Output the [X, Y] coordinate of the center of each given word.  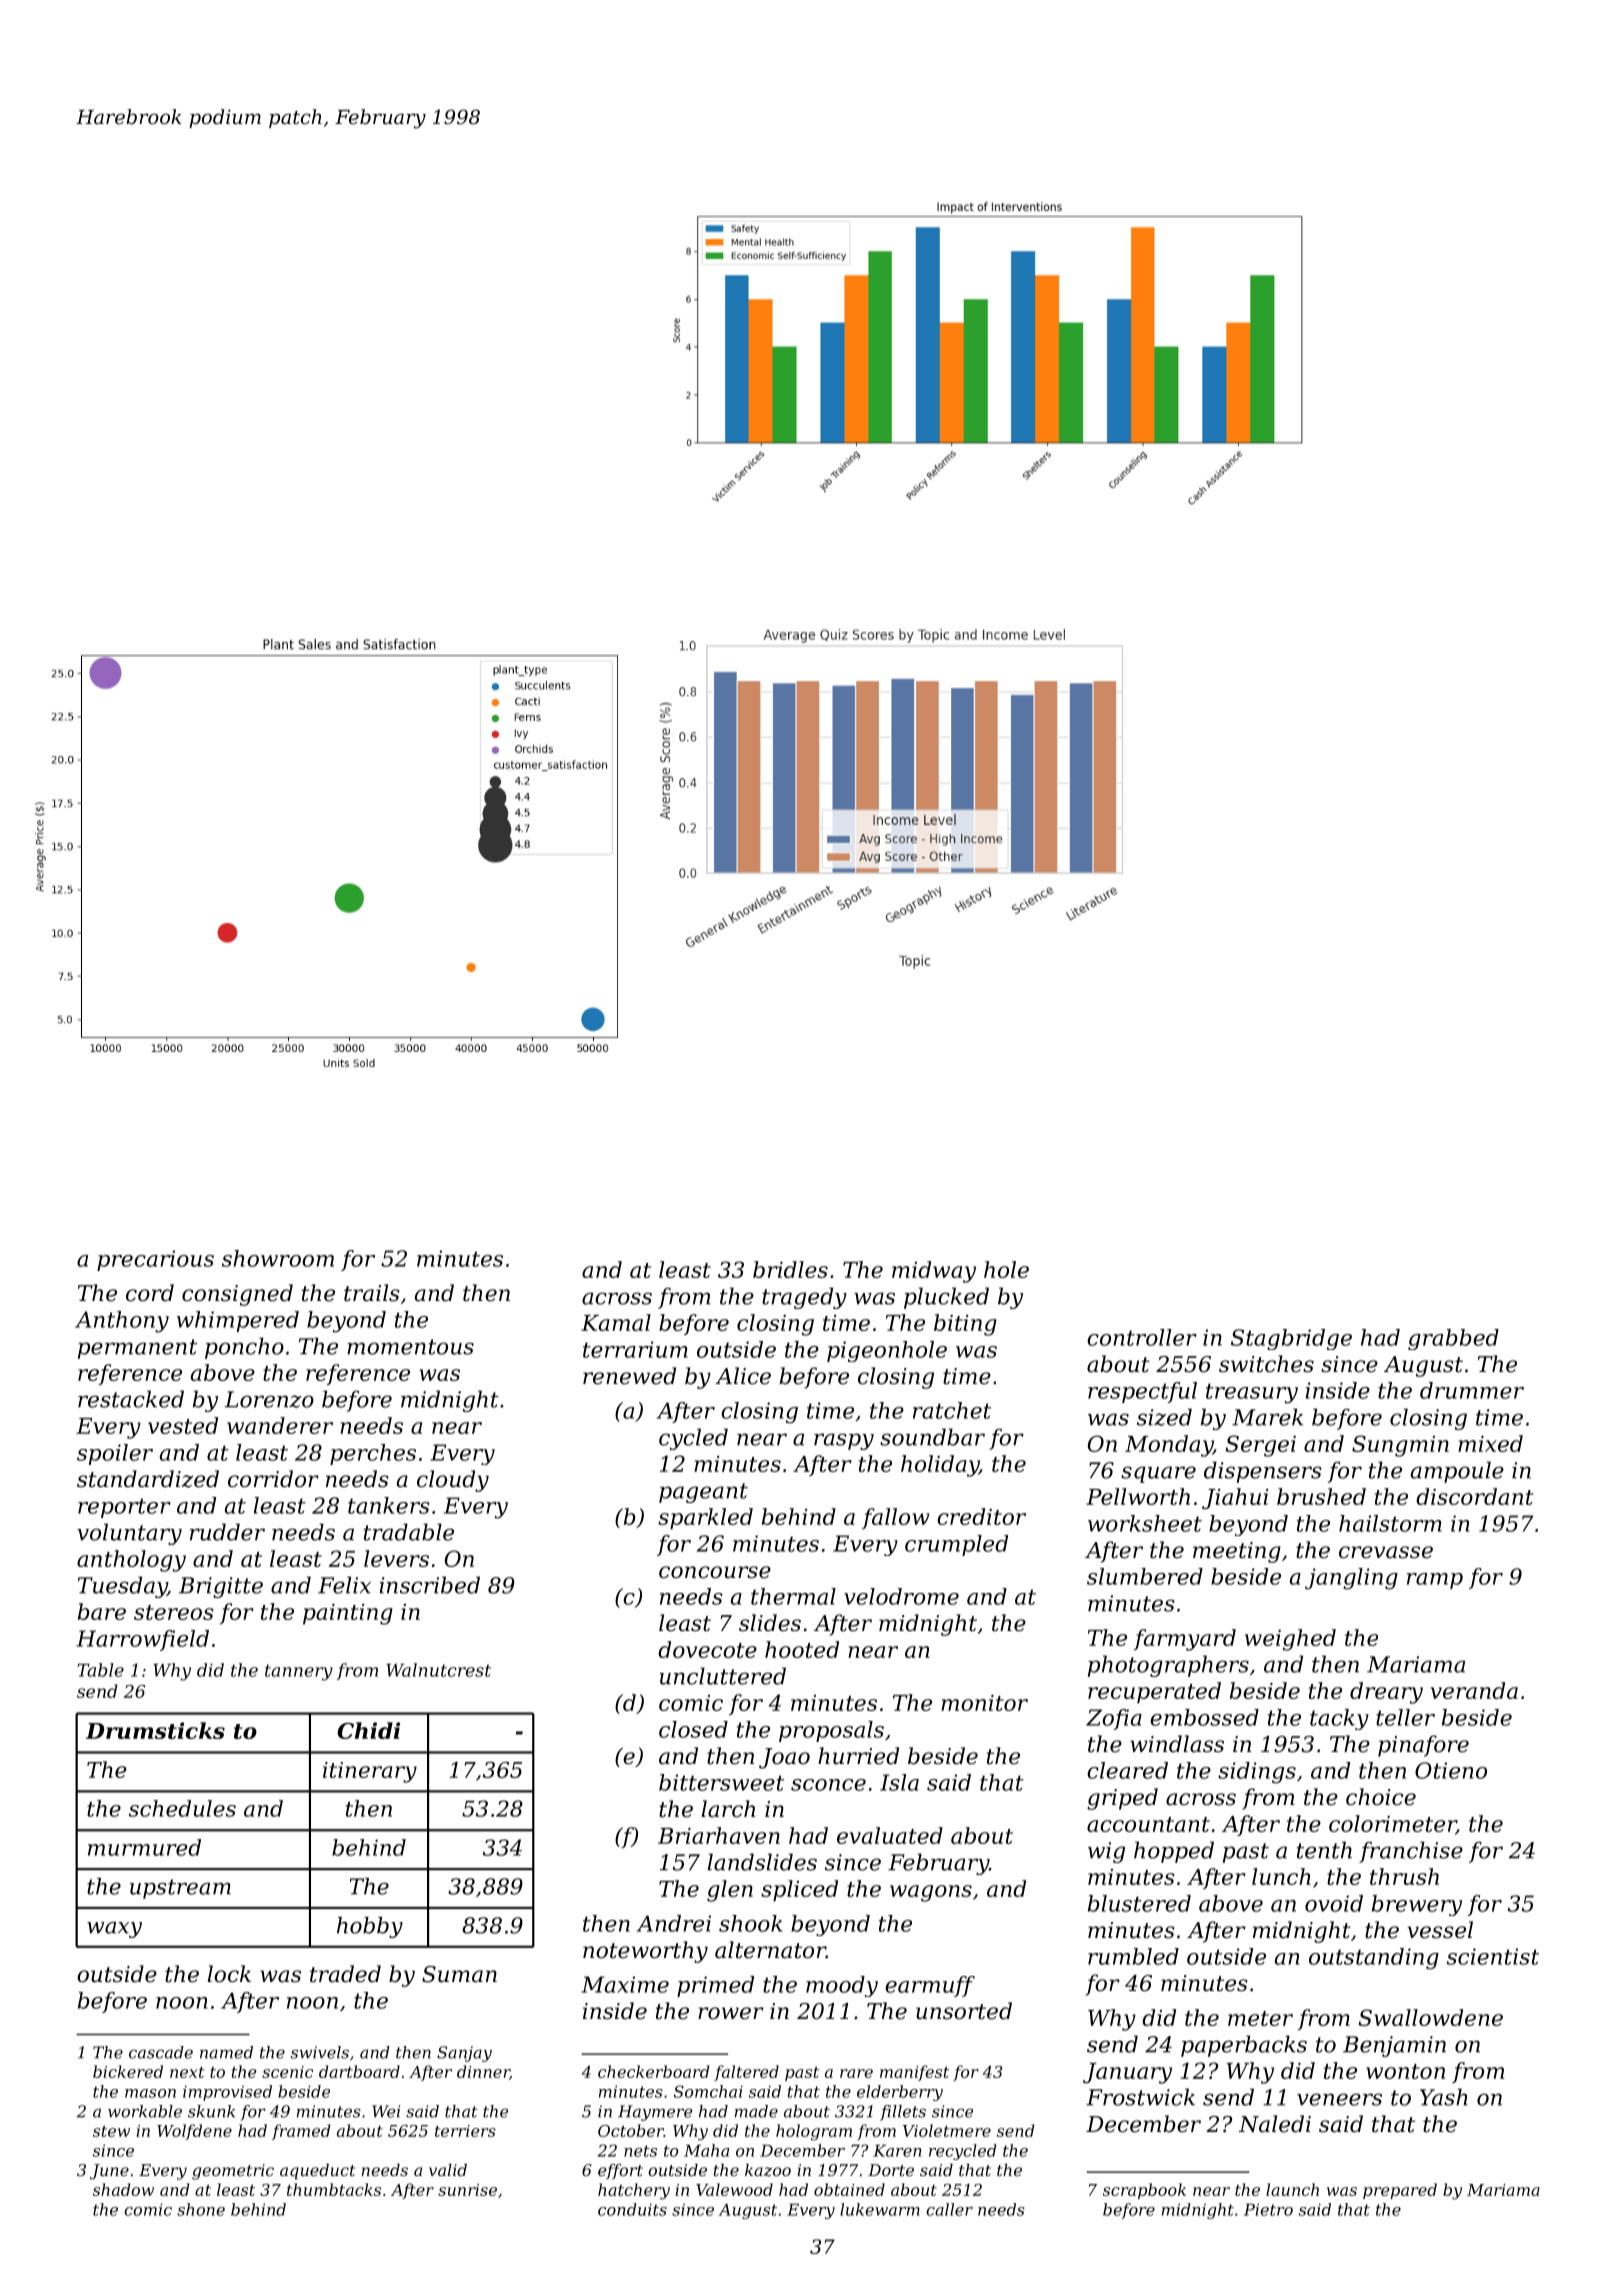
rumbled [1133, 1956]
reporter [124, 1508]
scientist [1493, 1956]
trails [372, 1293]
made [756, 2111]
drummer [1472, 1390]
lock [229, 1974]
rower [731, 2013]
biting [965, 1325]
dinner [483, 2072]
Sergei [1260, 1446]
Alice [743, 1376]
